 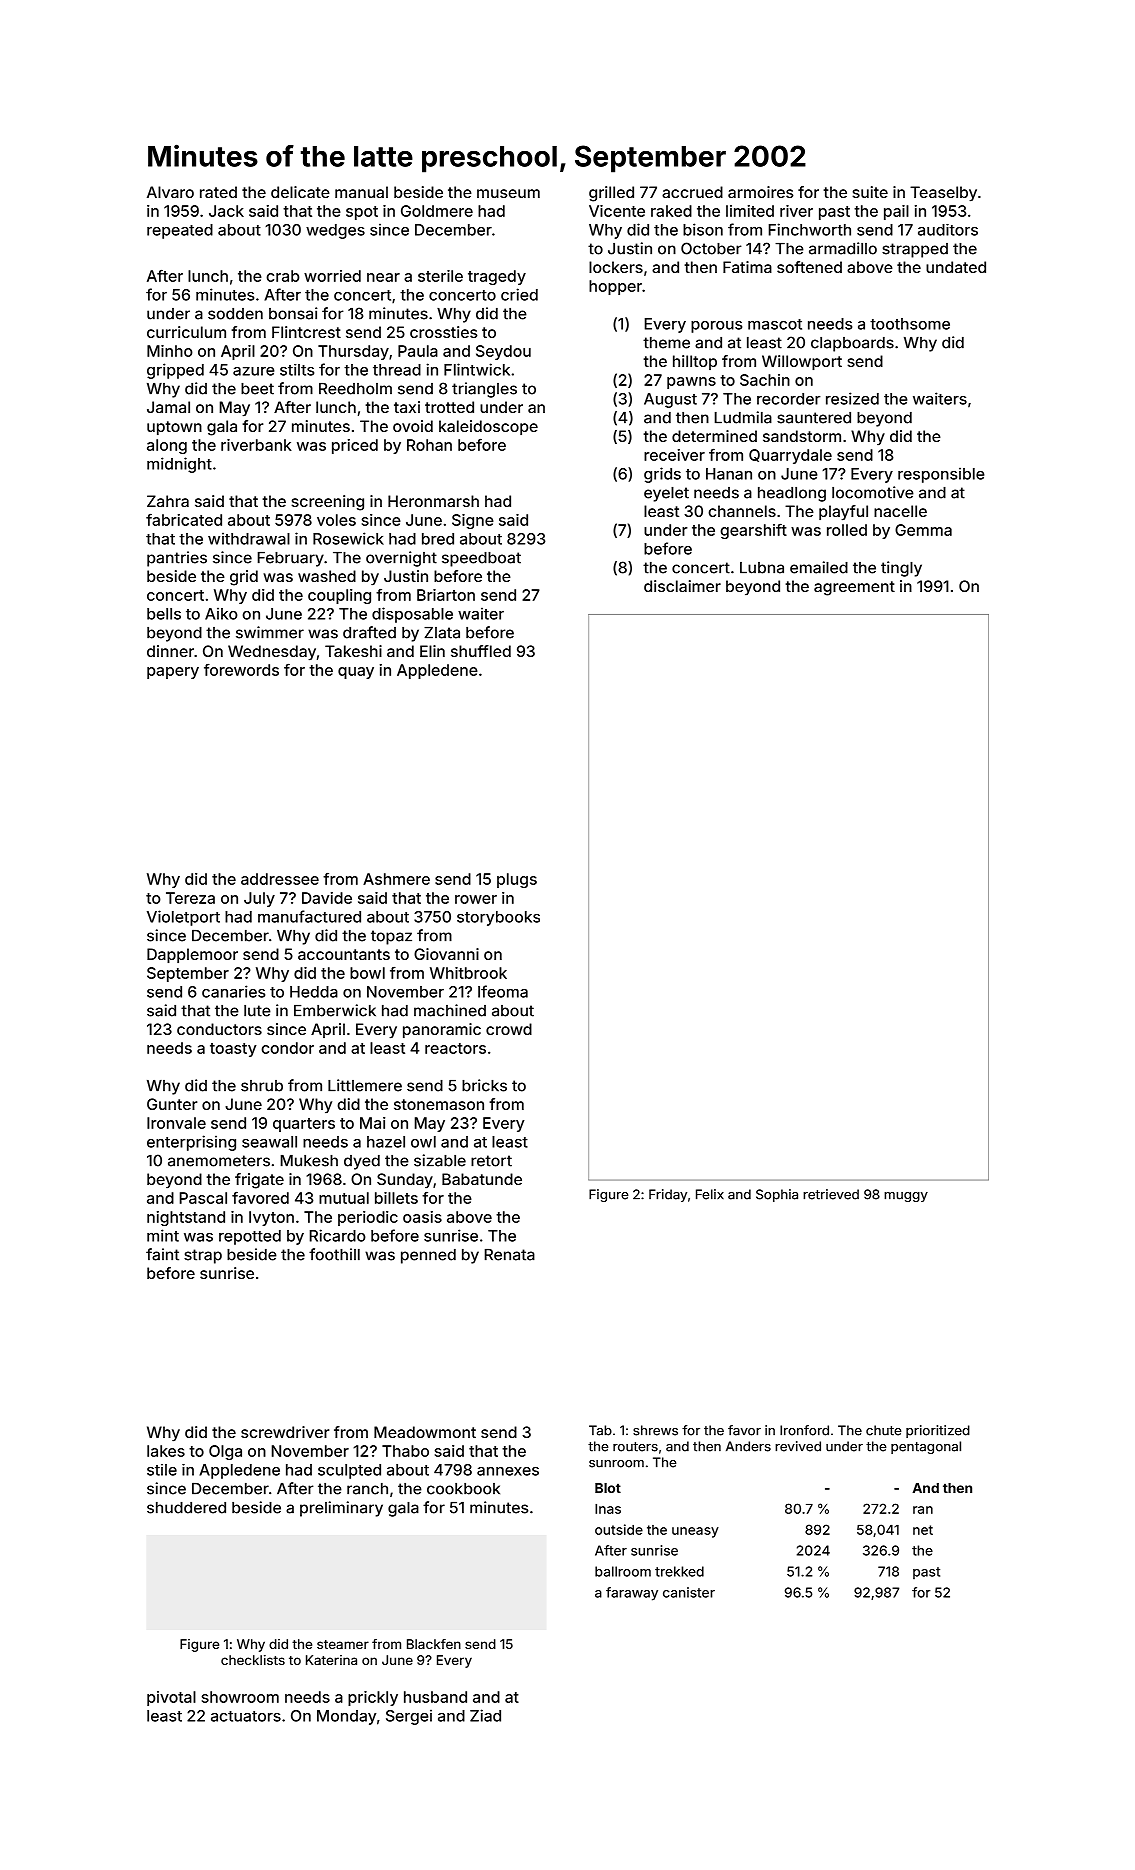 I want to click on Felix, so click(x=710, y=1194).
